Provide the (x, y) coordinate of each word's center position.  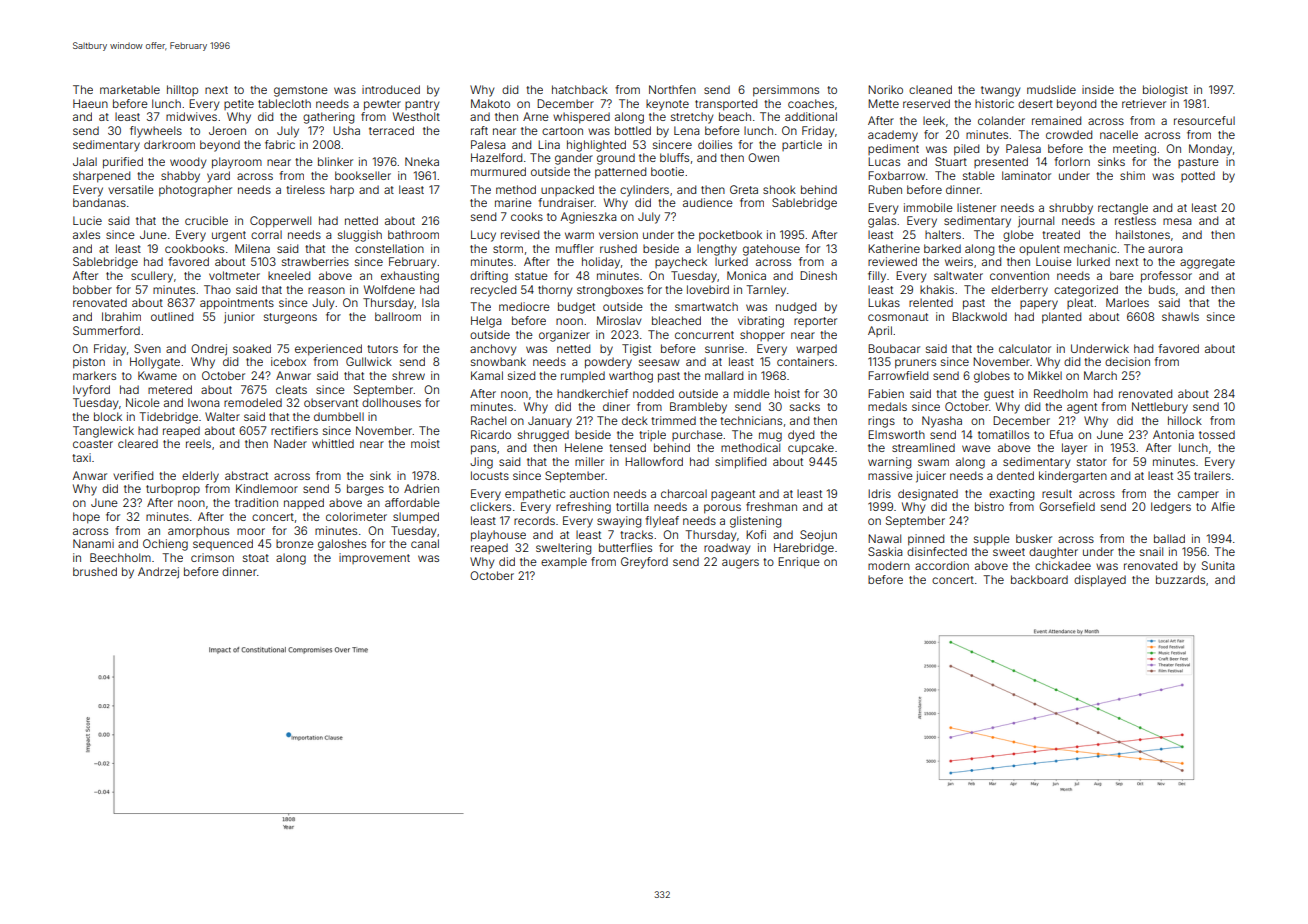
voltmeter (234, 275)
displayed (1100, 581)
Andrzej (158, 573)
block (108, 416)
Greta (744, 189)
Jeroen (227, 130)
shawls (1180, 316)
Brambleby (698, 408)
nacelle (1119, 134)
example (564, 563)
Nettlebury (1160, 408)
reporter (815, 322)
